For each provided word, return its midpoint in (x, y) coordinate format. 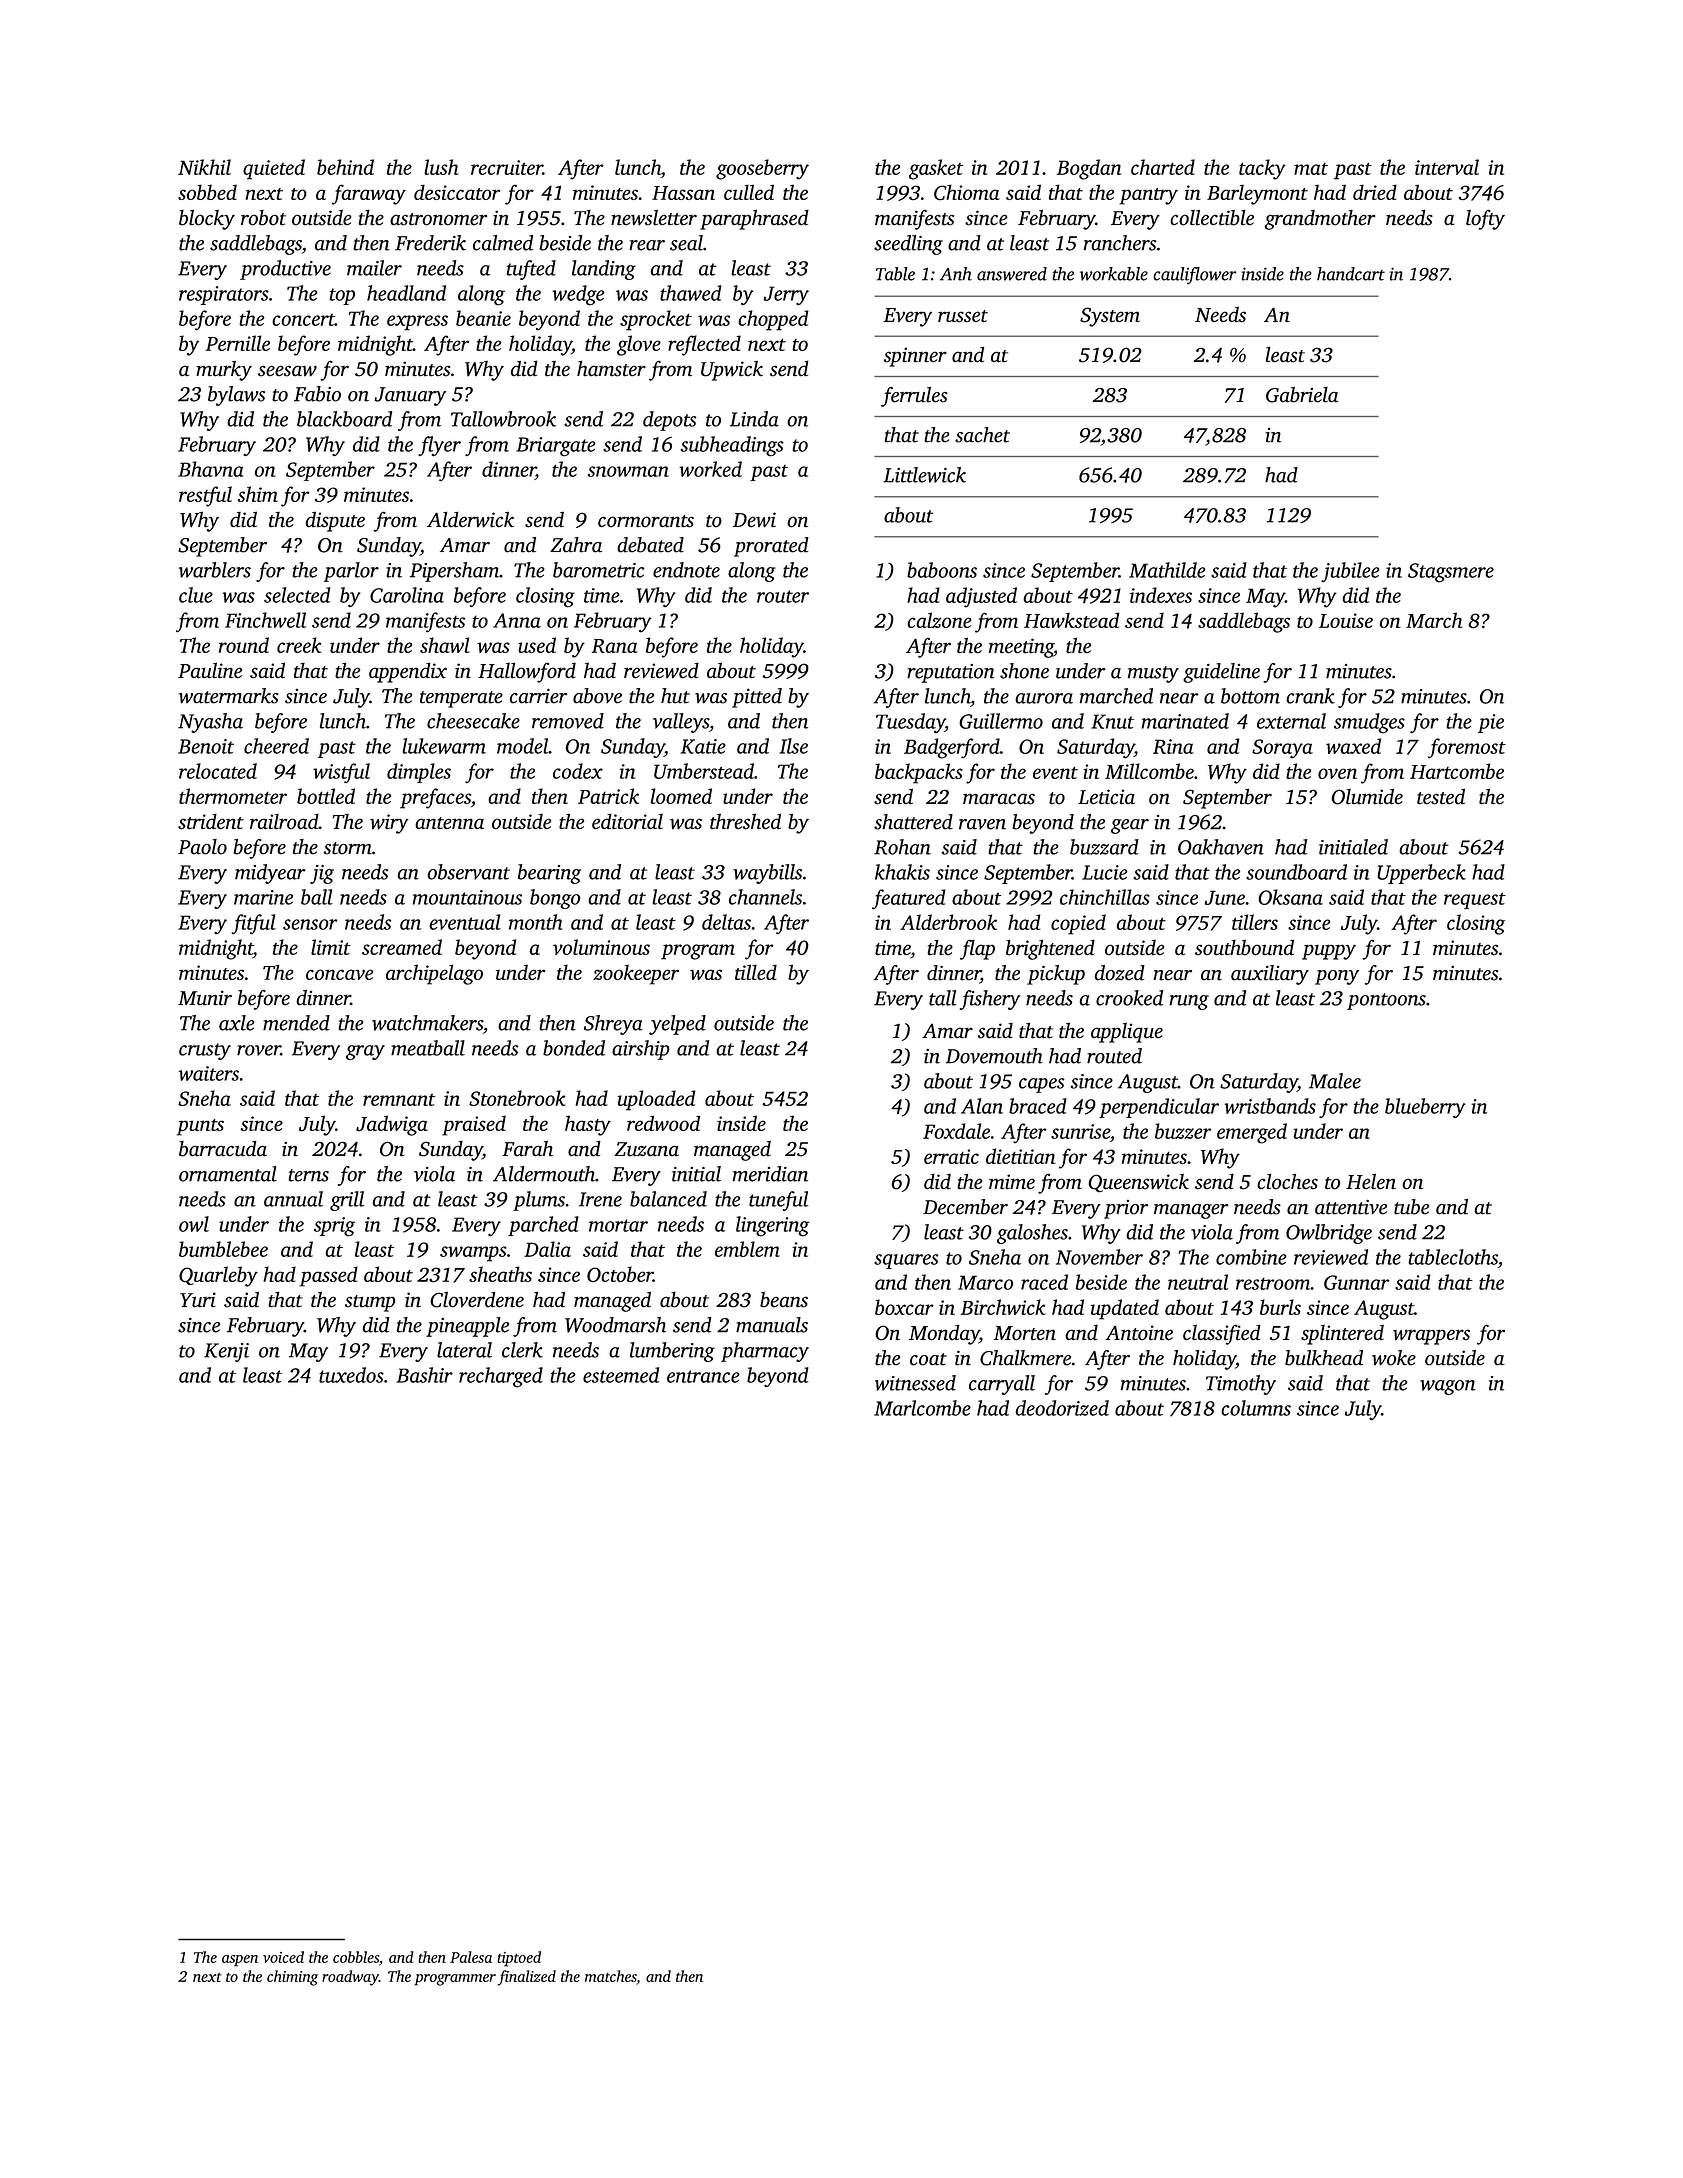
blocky (207, 219)
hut (675, 696)
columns (1256, 1408)
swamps (473, 1254)
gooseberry (762, 169)
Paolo (202, 847)
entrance (703, 1376)
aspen (240, 1961)
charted (1163, 167)
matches (611, 1977)
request (1475, 900)
